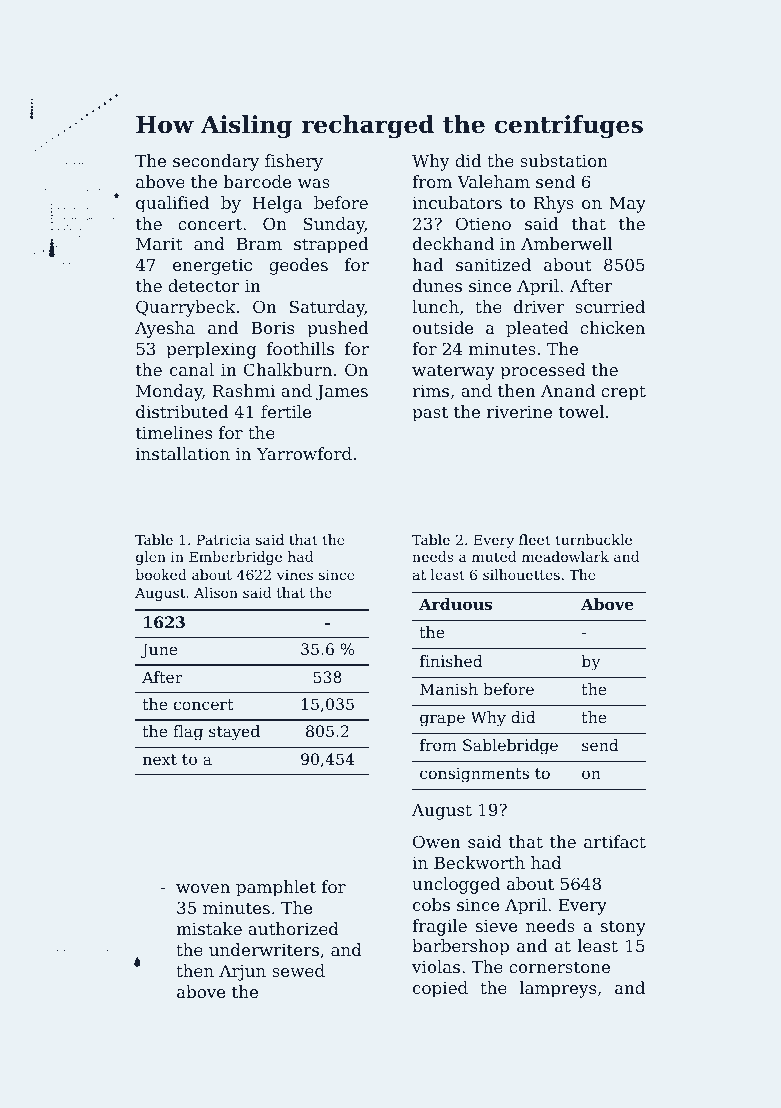  What do you see at coordinates (188, 733) in the screenshot?
I see `flag` at bounding box center [188, 733].
